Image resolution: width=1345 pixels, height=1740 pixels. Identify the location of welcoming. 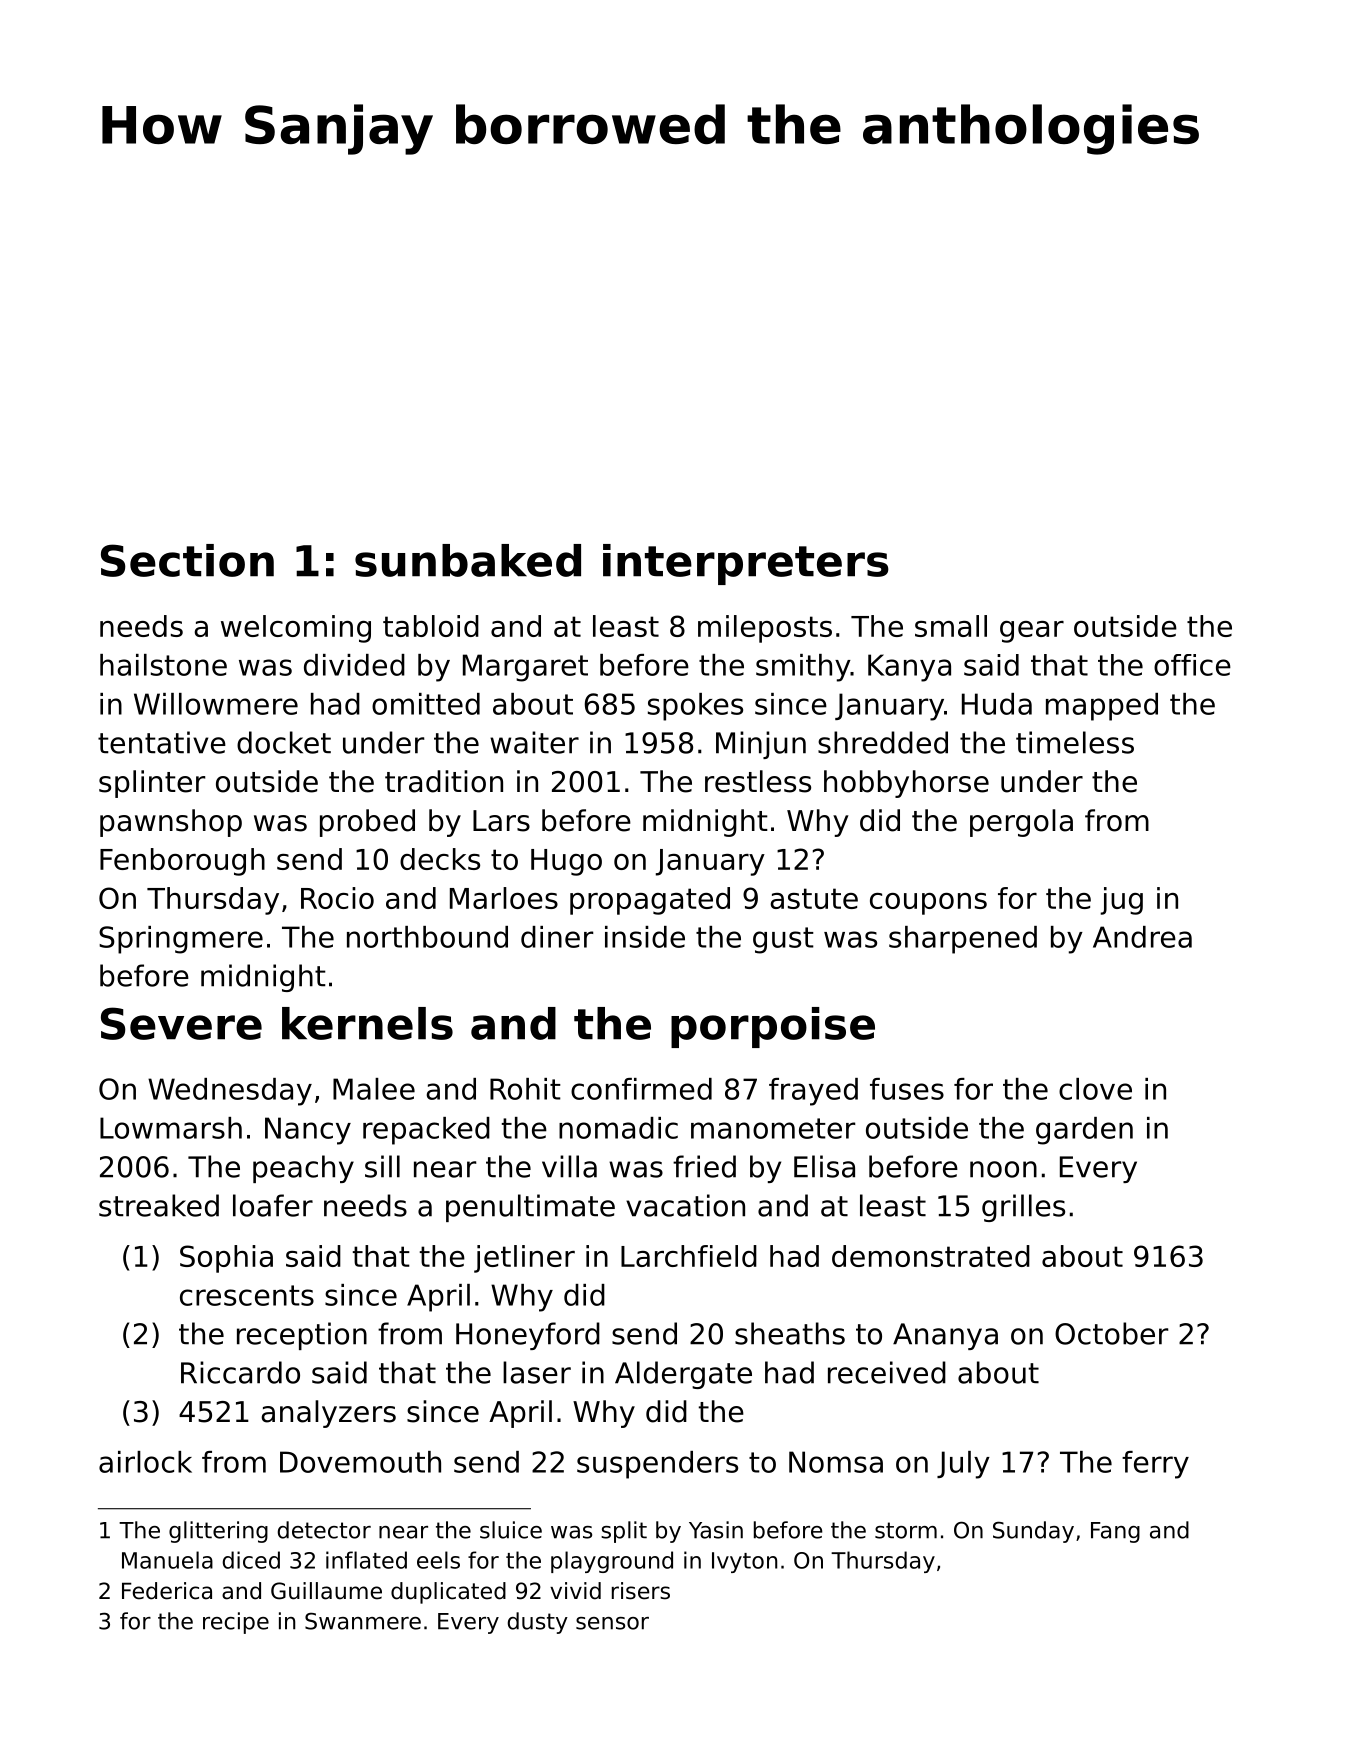
(296, 629).
